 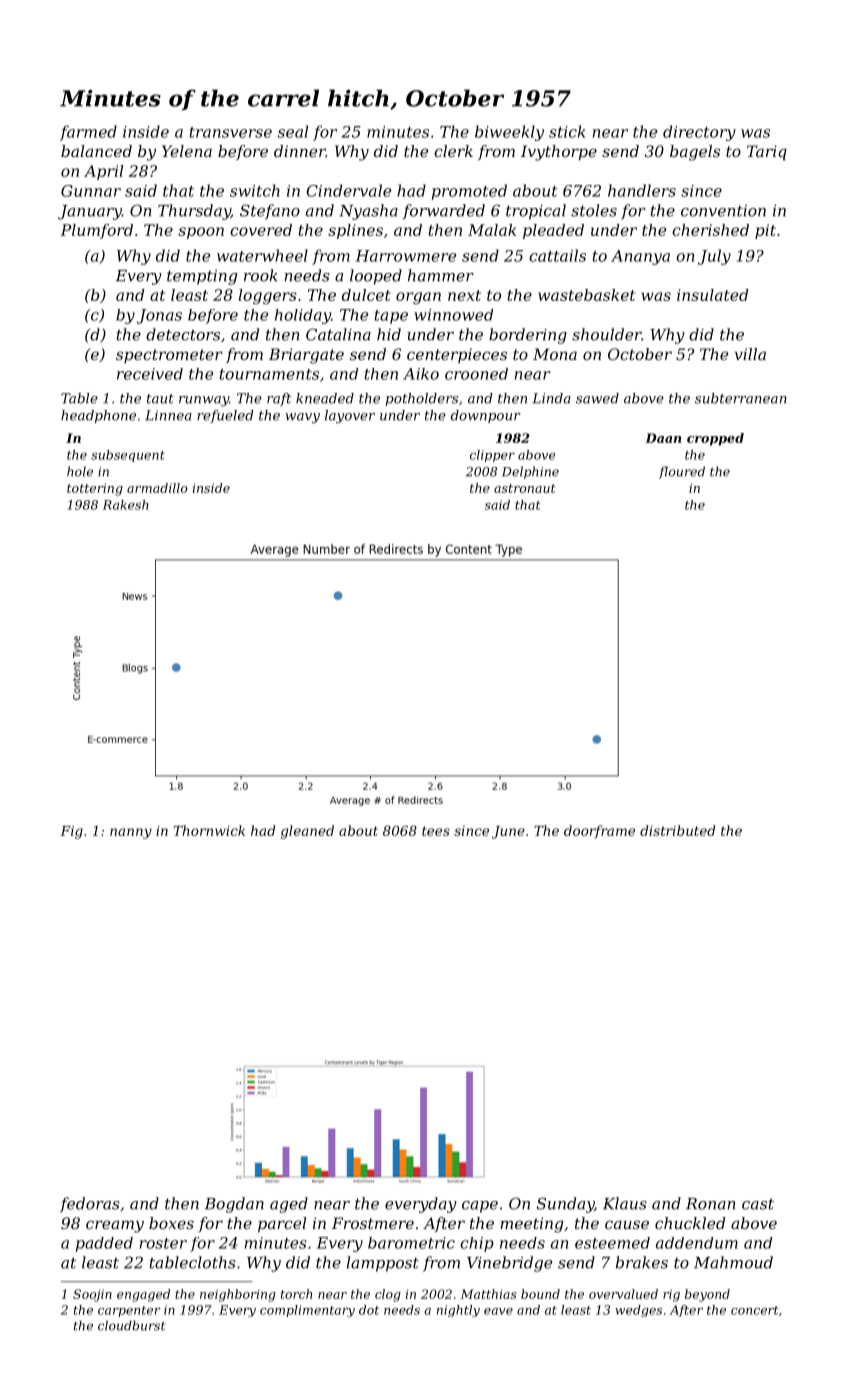 What do you see at coordinates (710, 1204) in the screenshot?
I see `Ronan` at bounding box center [710, 1204].
